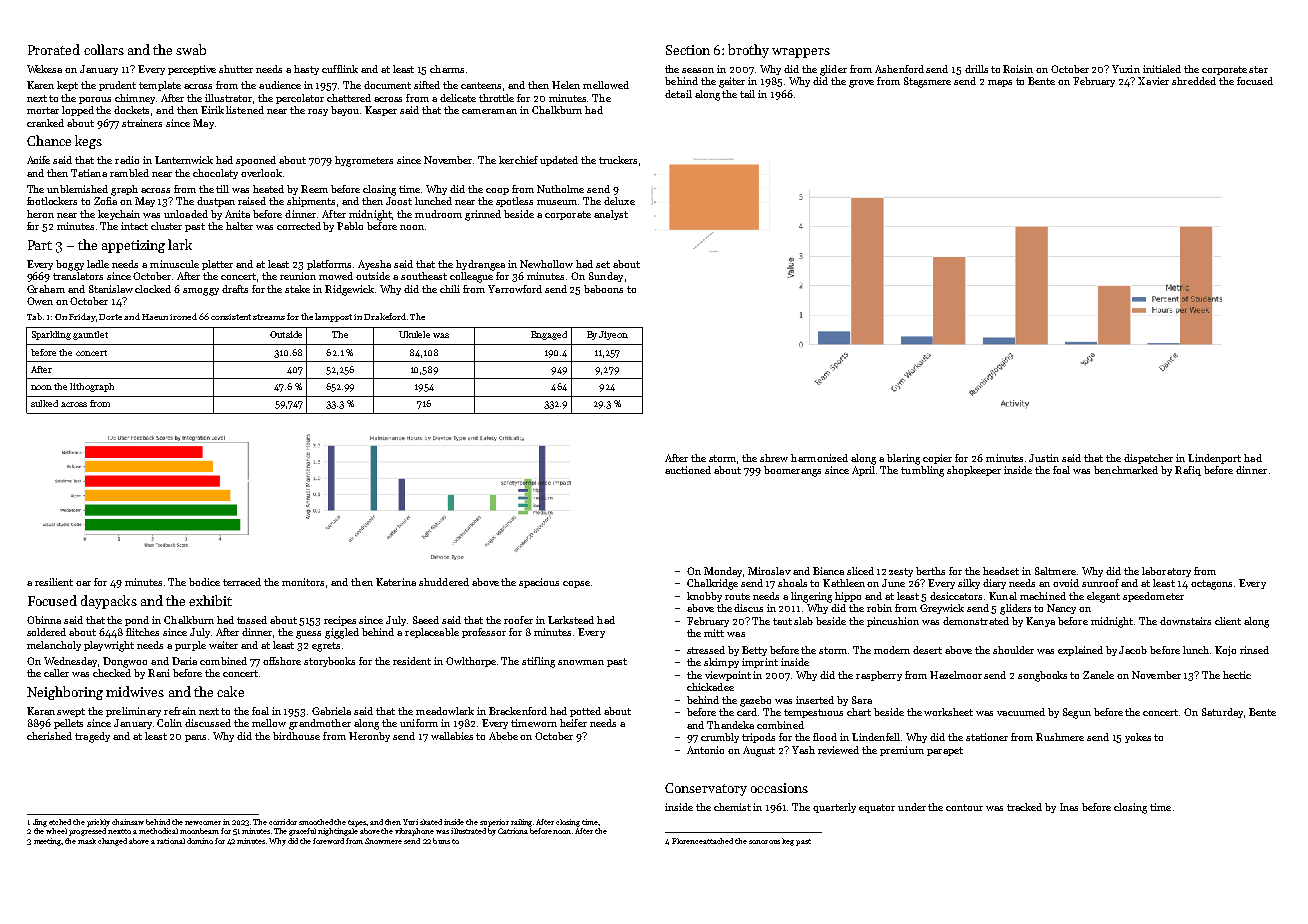  I want to click on Section, so click(688, 50).
